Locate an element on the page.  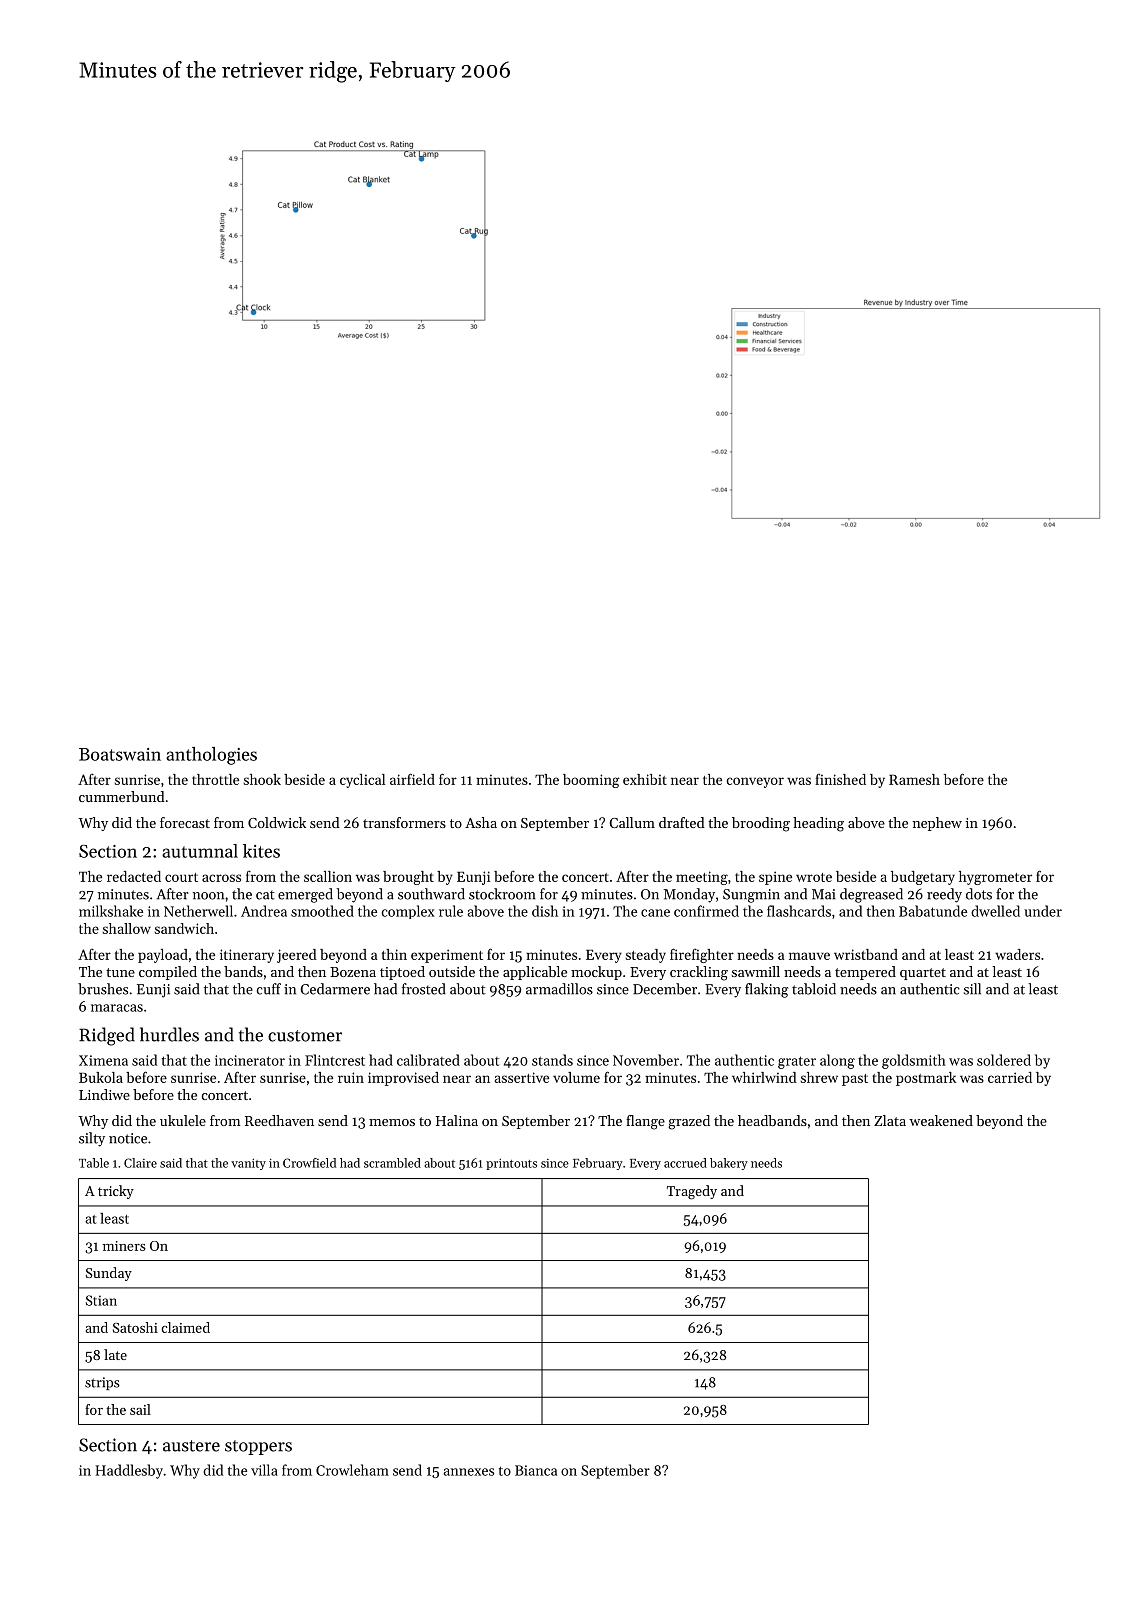
accrued is located at coordinates (685, 1163).
